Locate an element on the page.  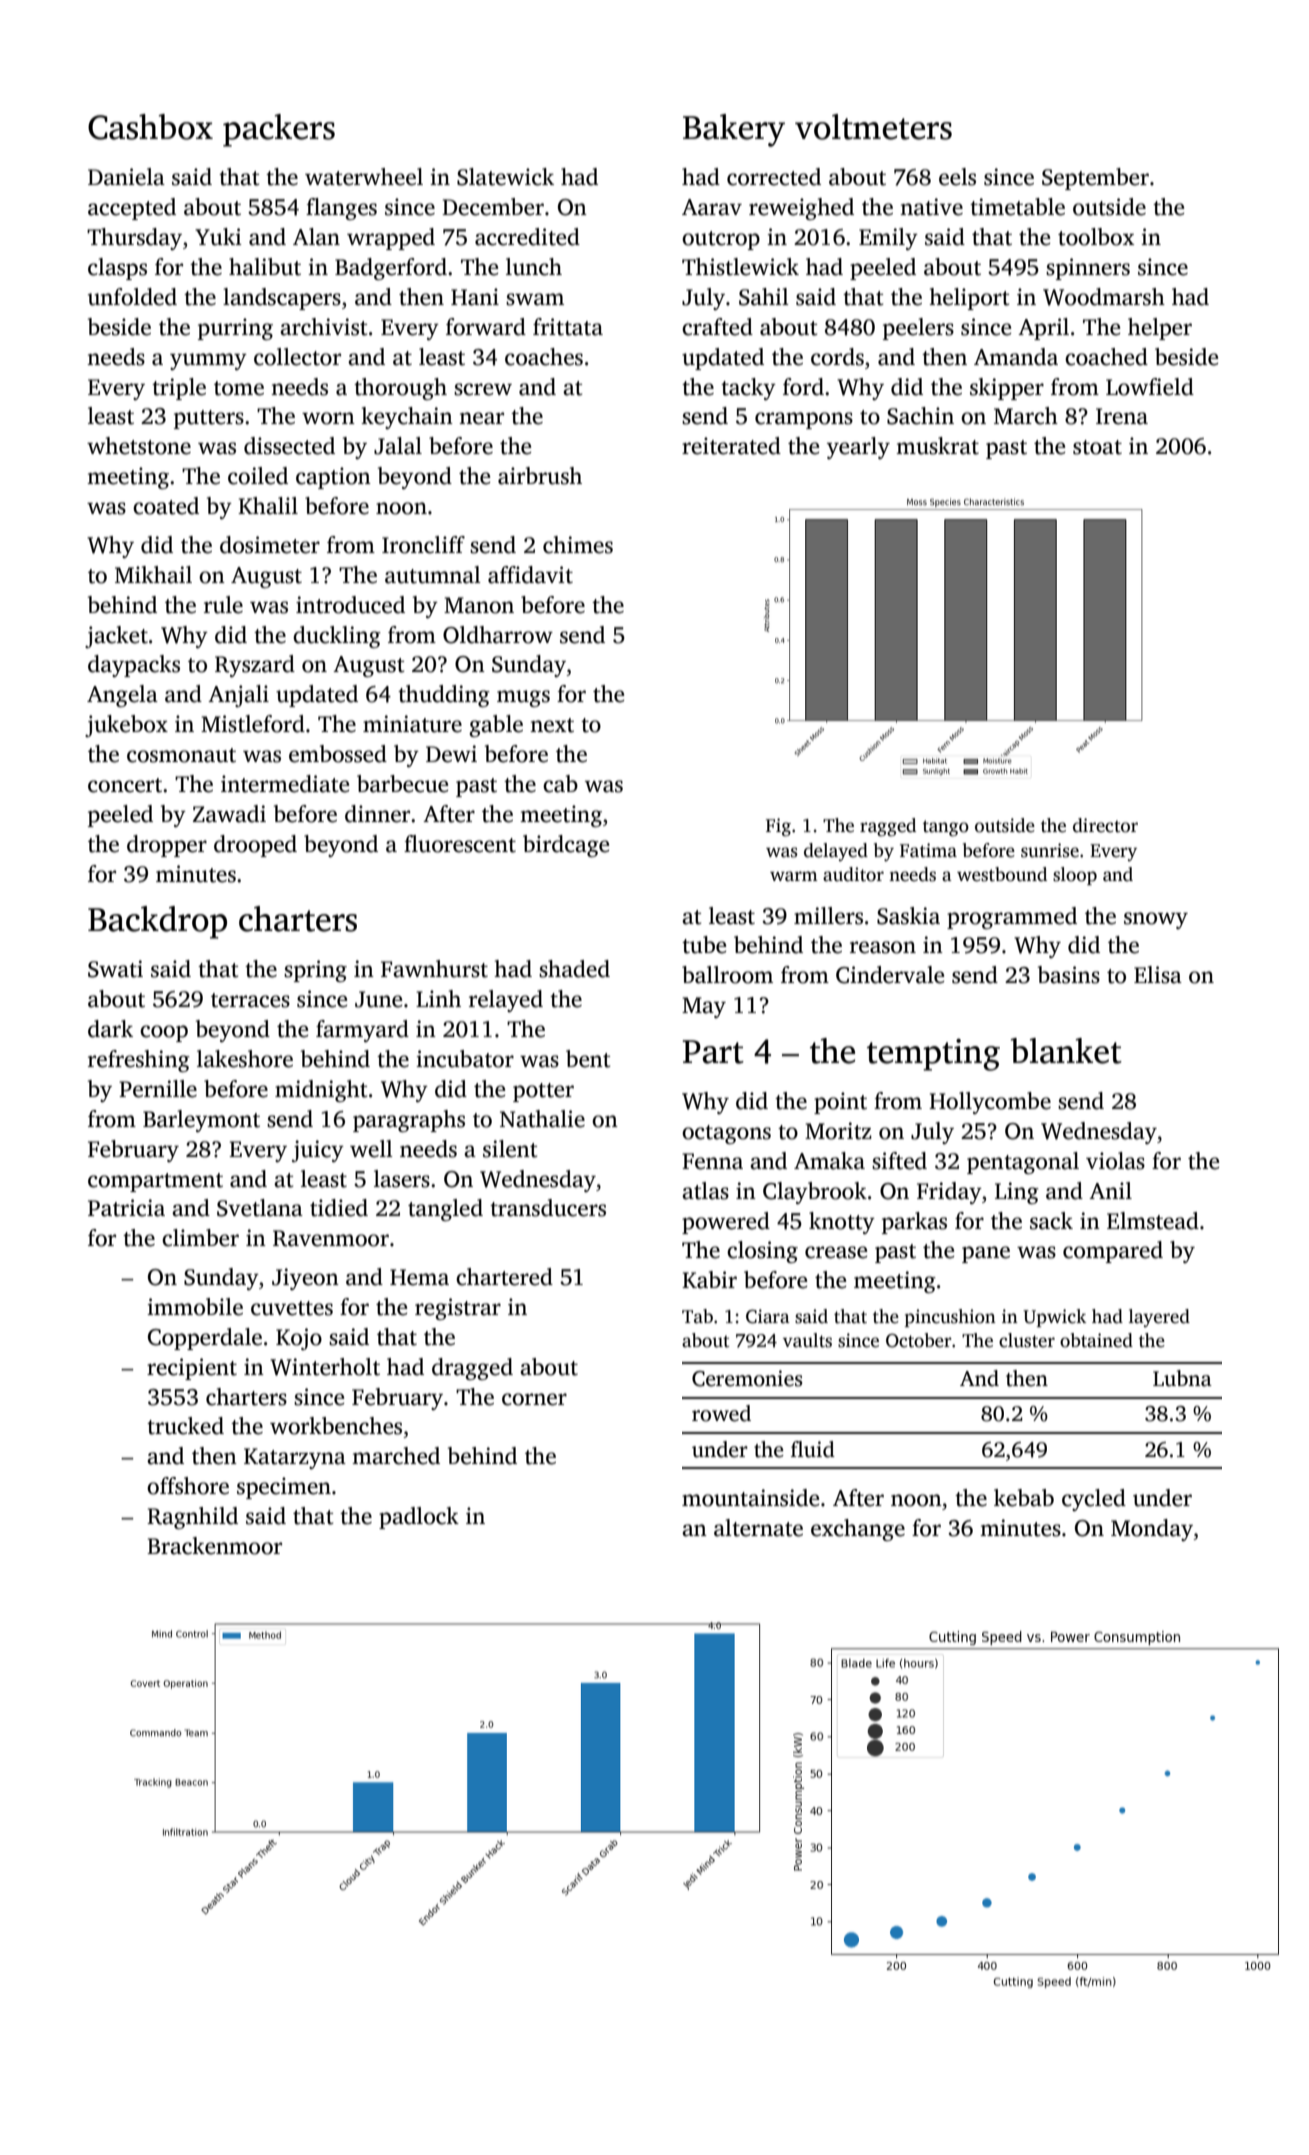
Claybrook is located at coordinates (815, 1193).
